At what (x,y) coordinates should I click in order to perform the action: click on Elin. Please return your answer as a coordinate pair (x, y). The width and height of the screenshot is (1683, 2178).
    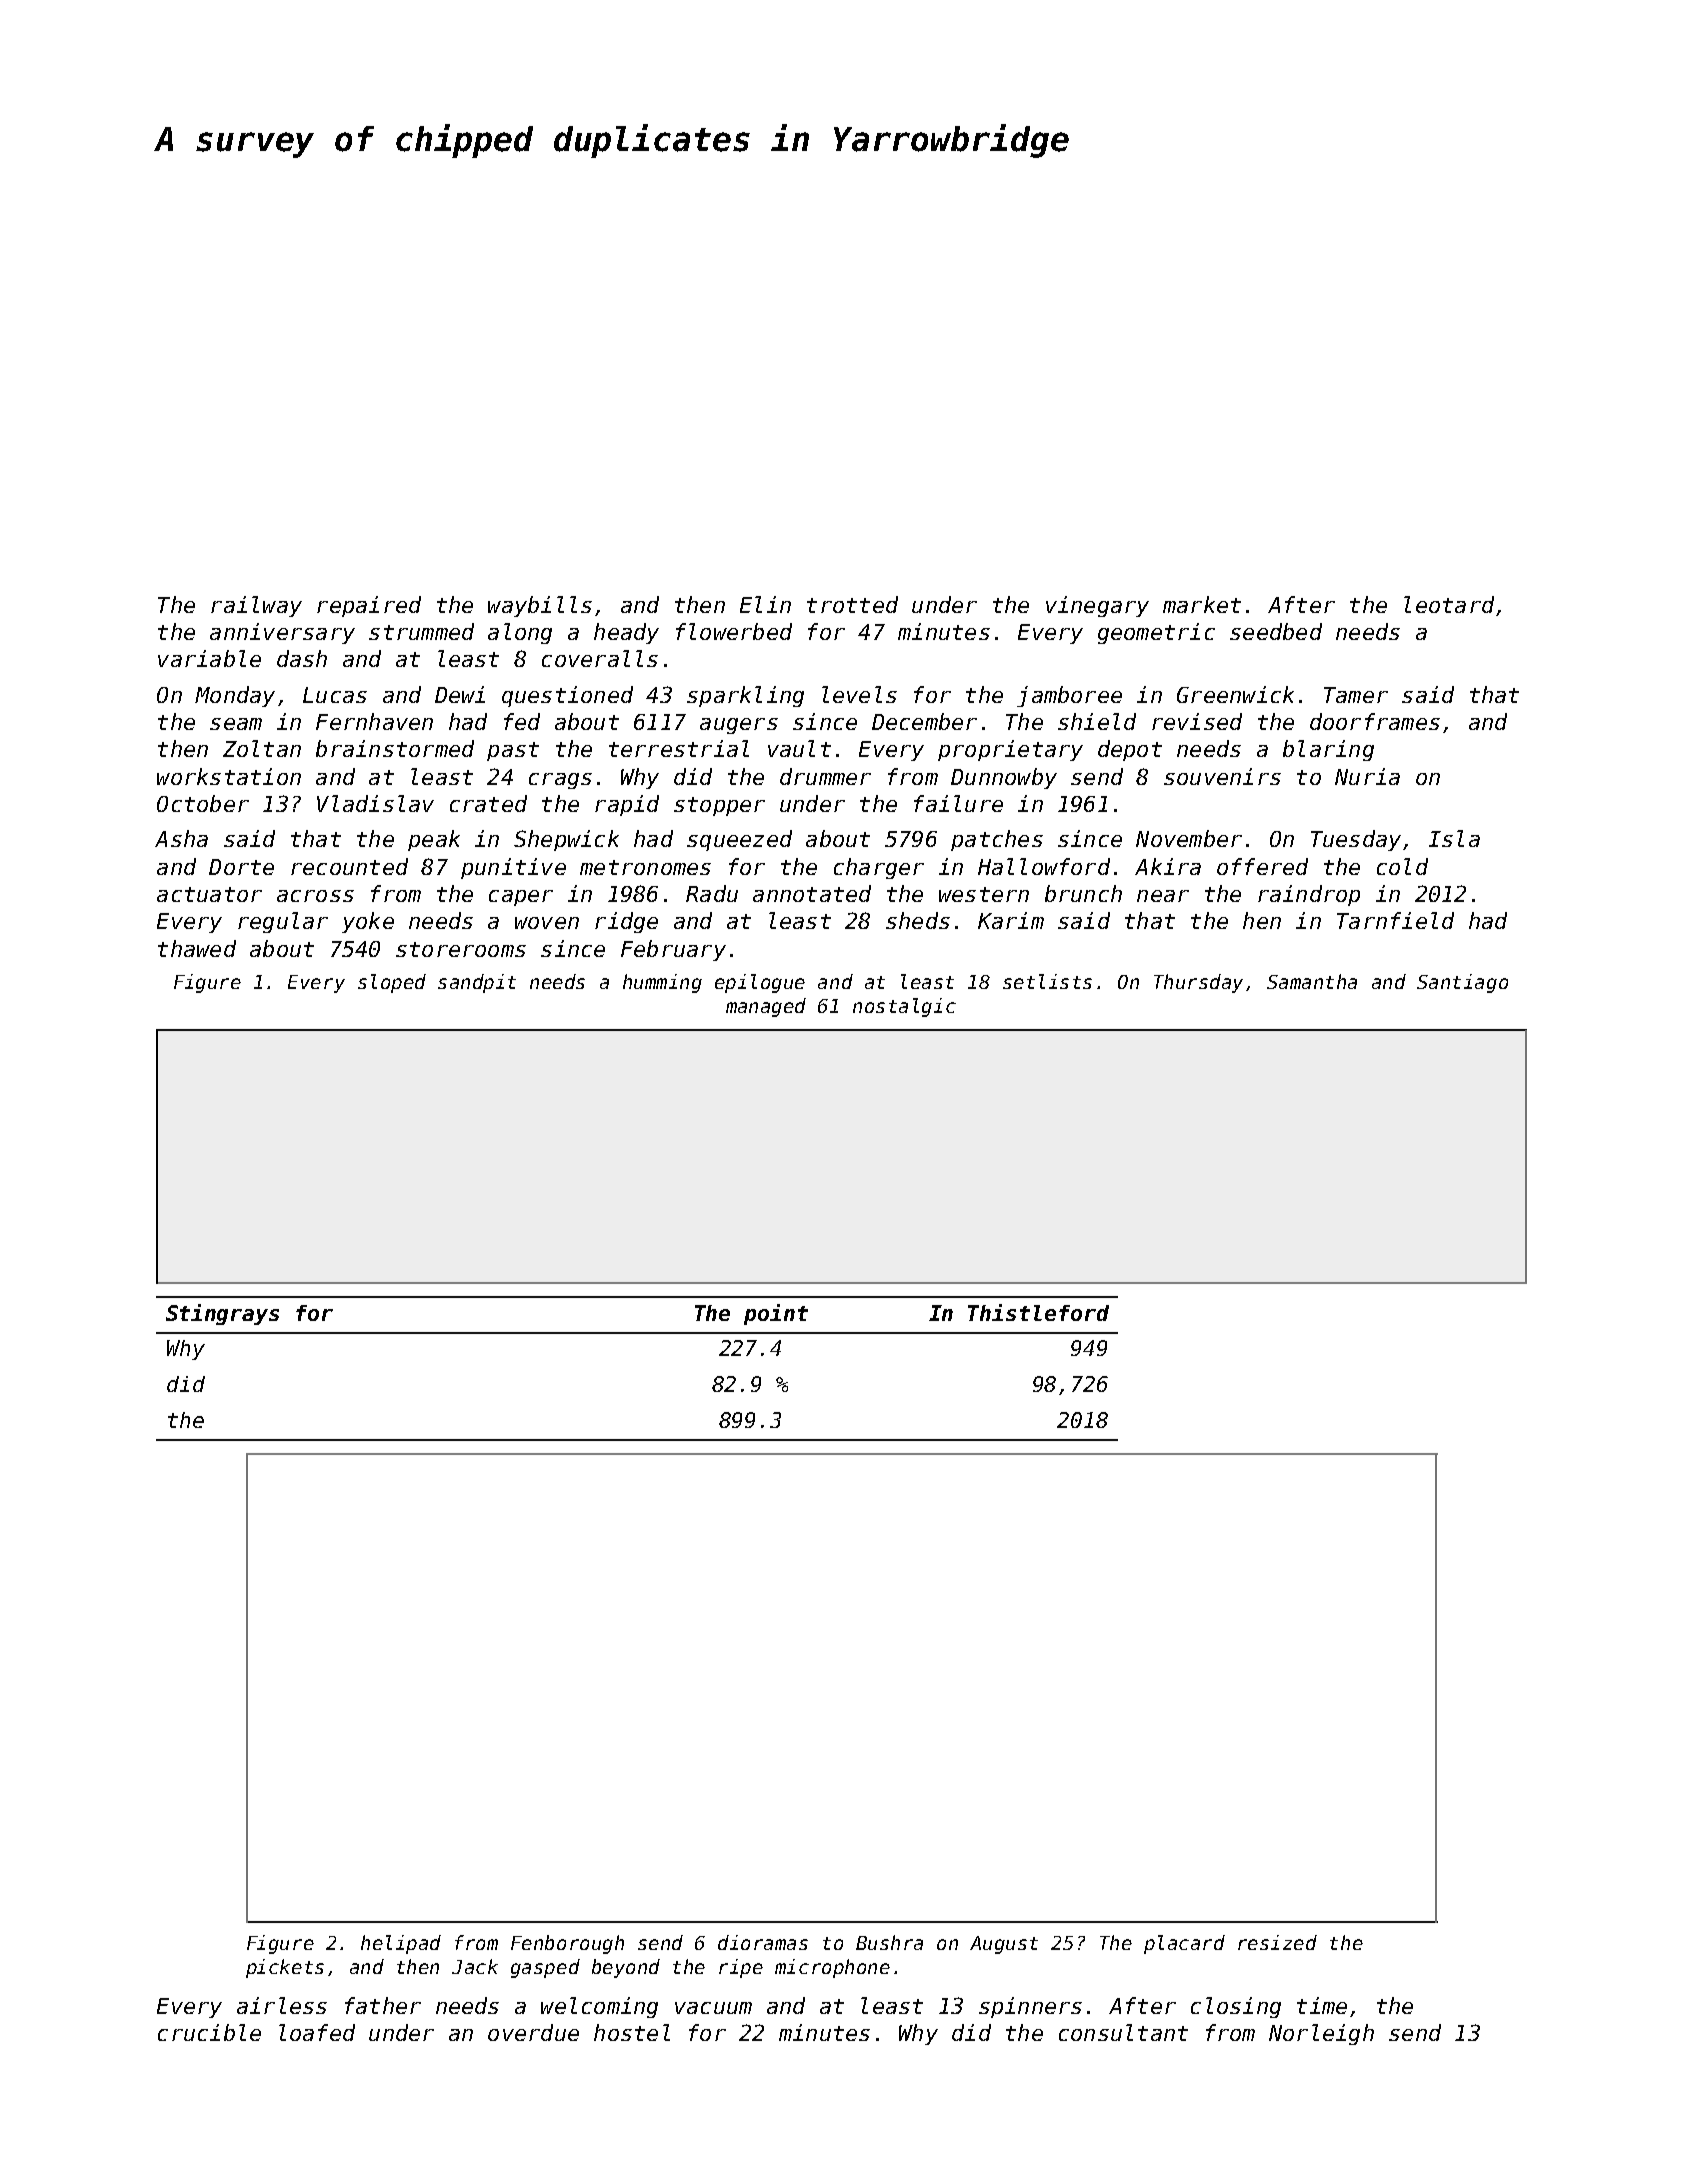
    Looking at the image, I should click on (765, 604).
